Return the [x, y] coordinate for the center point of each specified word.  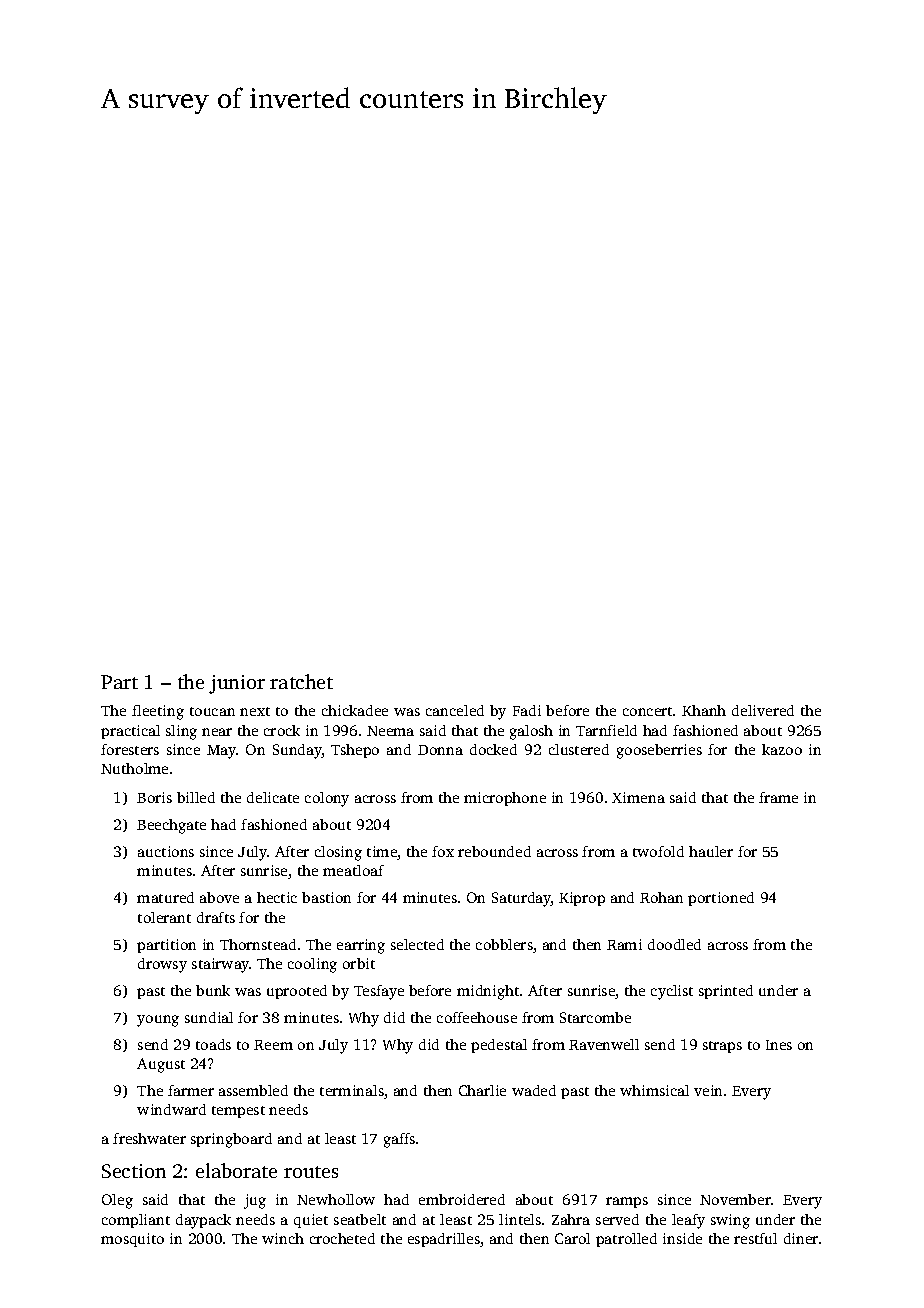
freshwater [149, 1138]
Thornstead [258, 944]
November [735, 1199]
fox [443, 851]
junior [237, 684]
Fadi [527, 710]
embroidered [462, 1199]
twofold [658, 851]
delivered [763, 710]
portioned [721, 899]
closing [338, 853]
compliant [136, 1221]
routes [311, 1172]
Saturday [521, 899]
